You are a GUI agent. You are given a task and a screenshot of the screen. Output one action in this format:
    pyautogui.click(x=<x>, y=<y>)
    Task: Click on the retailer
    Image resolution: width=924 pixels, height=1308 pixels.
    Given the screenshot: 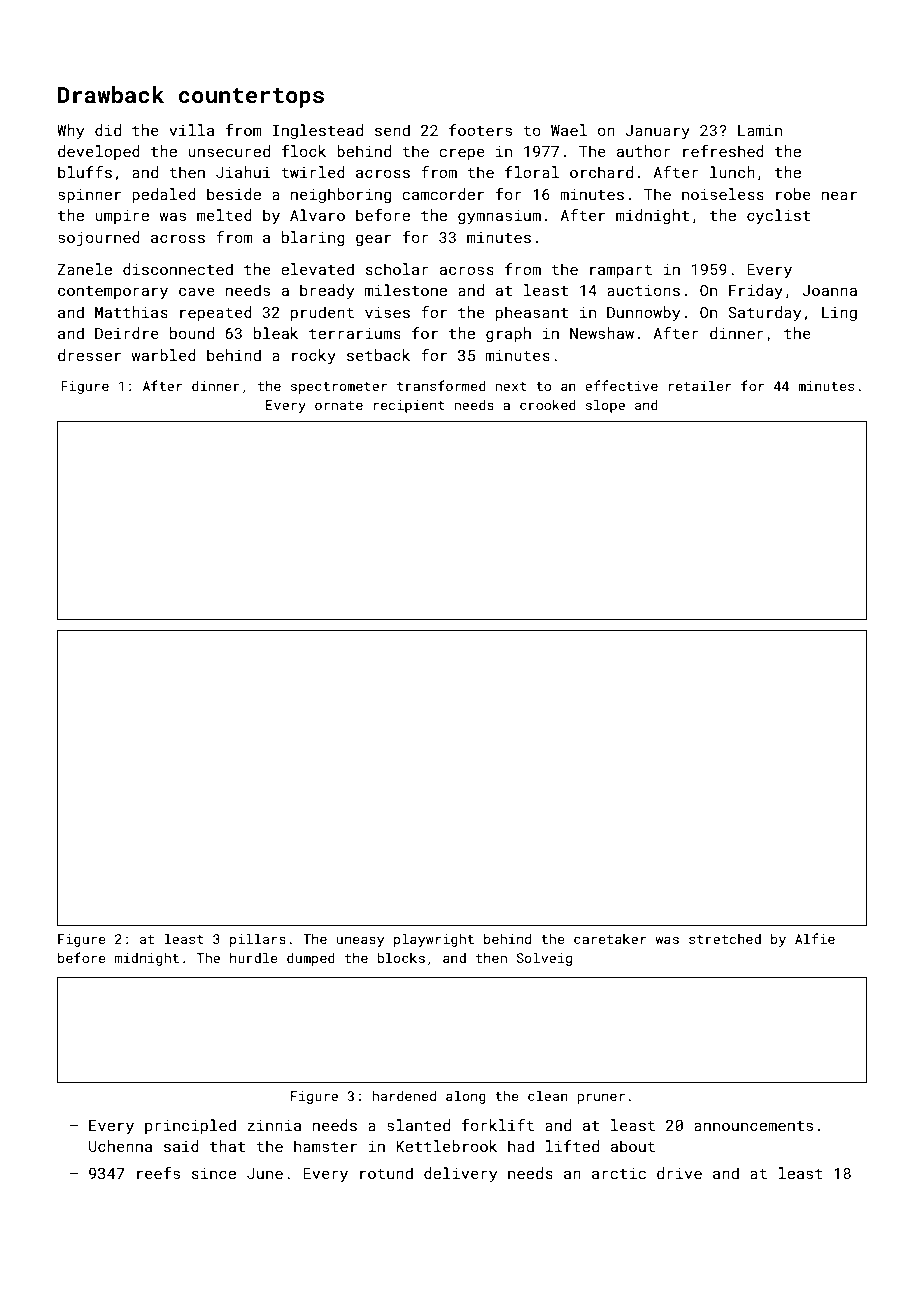 What is the action you would take?
    pyautogui.click(x=700, y=385)
